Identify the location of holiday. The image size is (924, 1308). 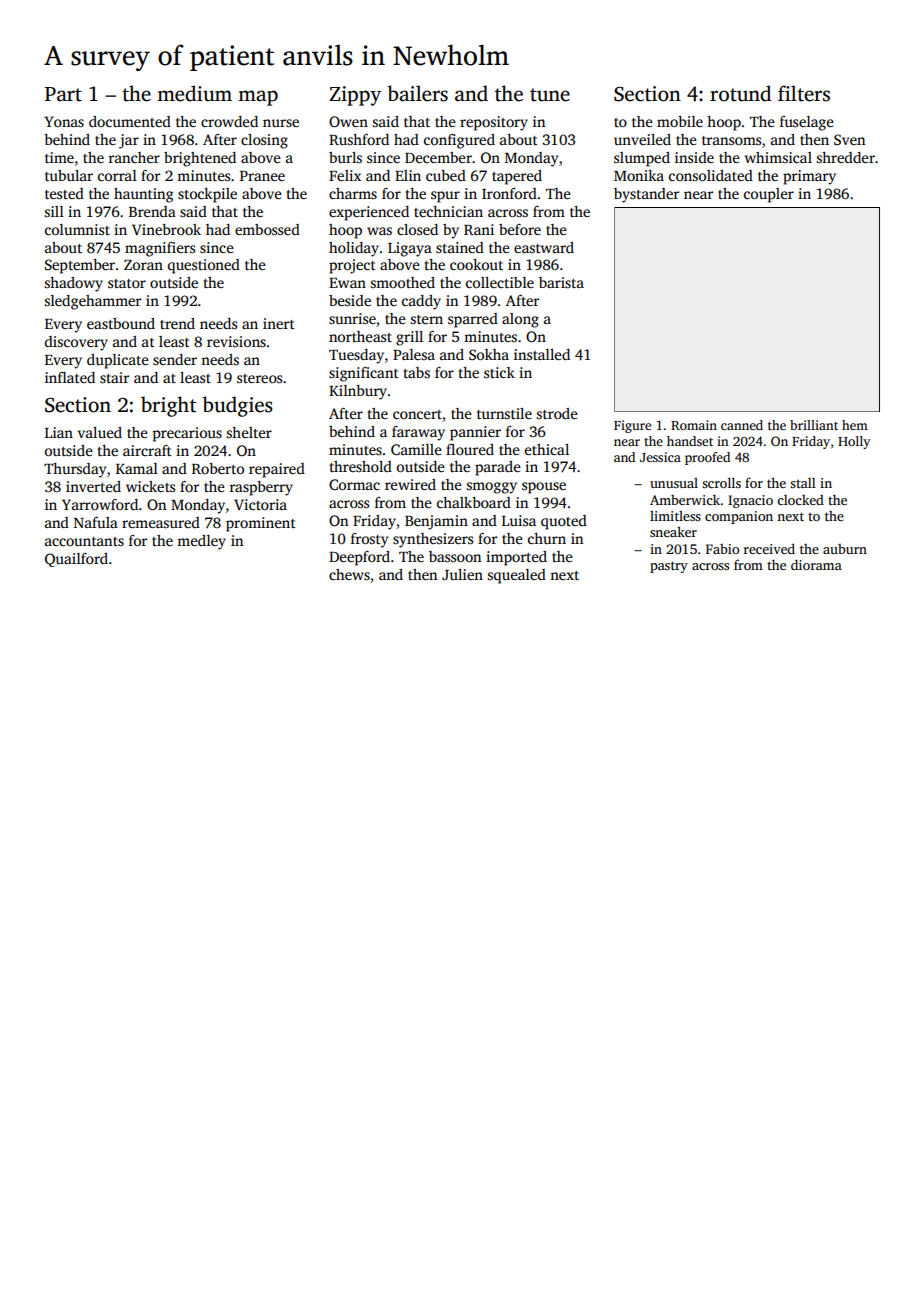
(354, 249).
